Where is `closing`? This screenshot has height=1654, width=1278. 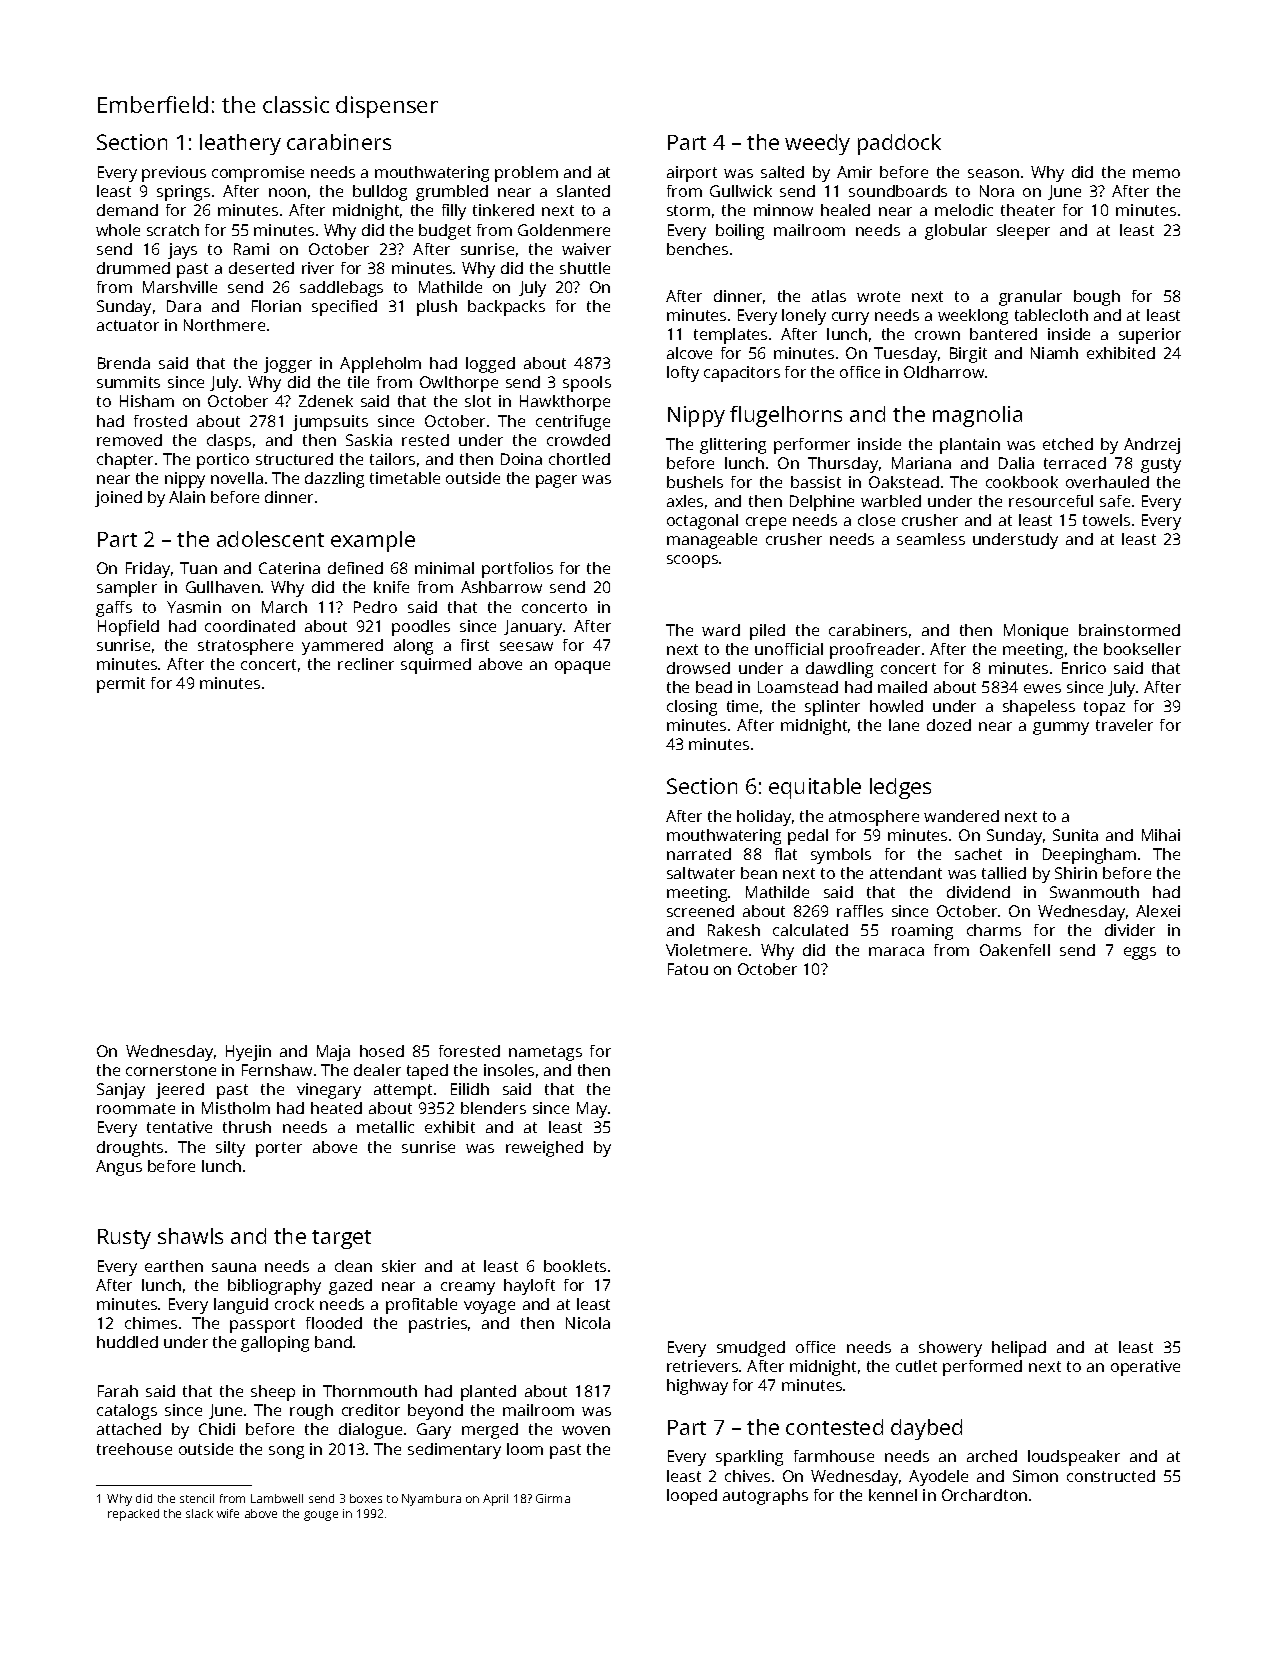 closing is located at coordinates (692, 708).
